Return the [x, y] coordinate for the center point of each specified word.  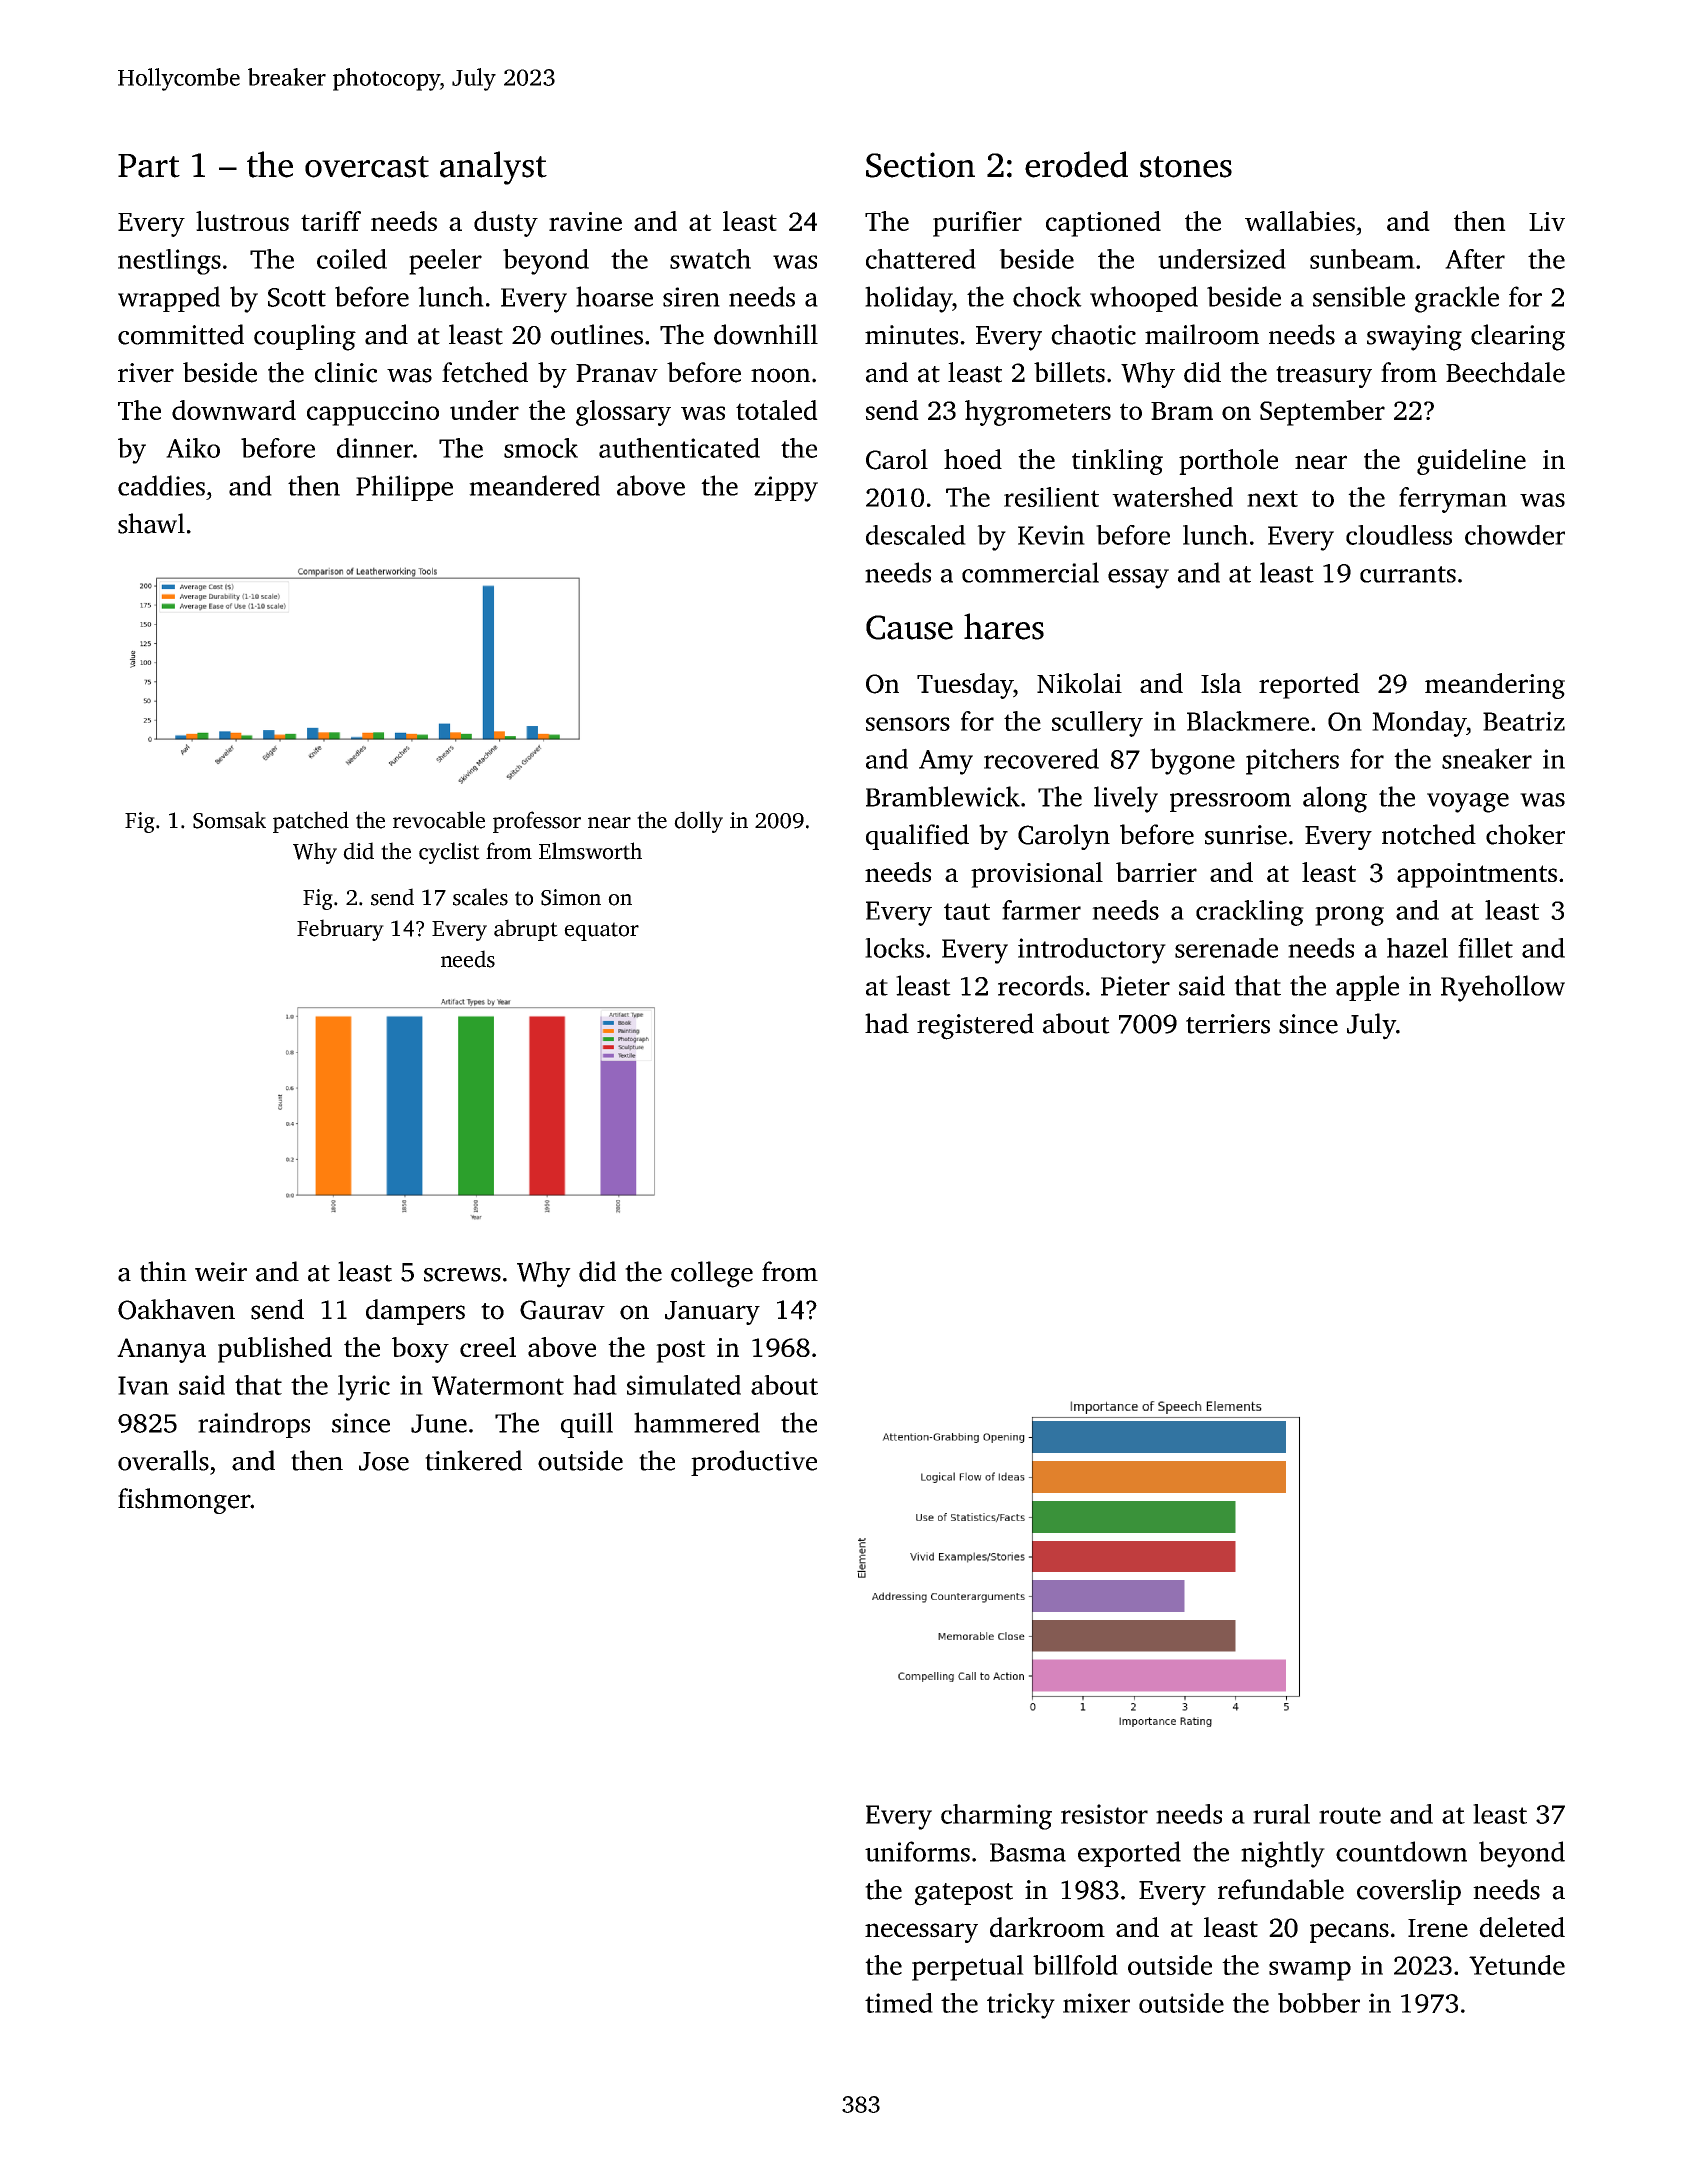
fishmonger [184, 1501]
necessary [921, 1933]
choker [1525, 834]
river [146, 373]
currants [1408, 574]
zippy [786, 489]
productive [754, 1463]
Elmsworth [590, 851]
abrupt [526, 930]
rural [1281, 1814]
